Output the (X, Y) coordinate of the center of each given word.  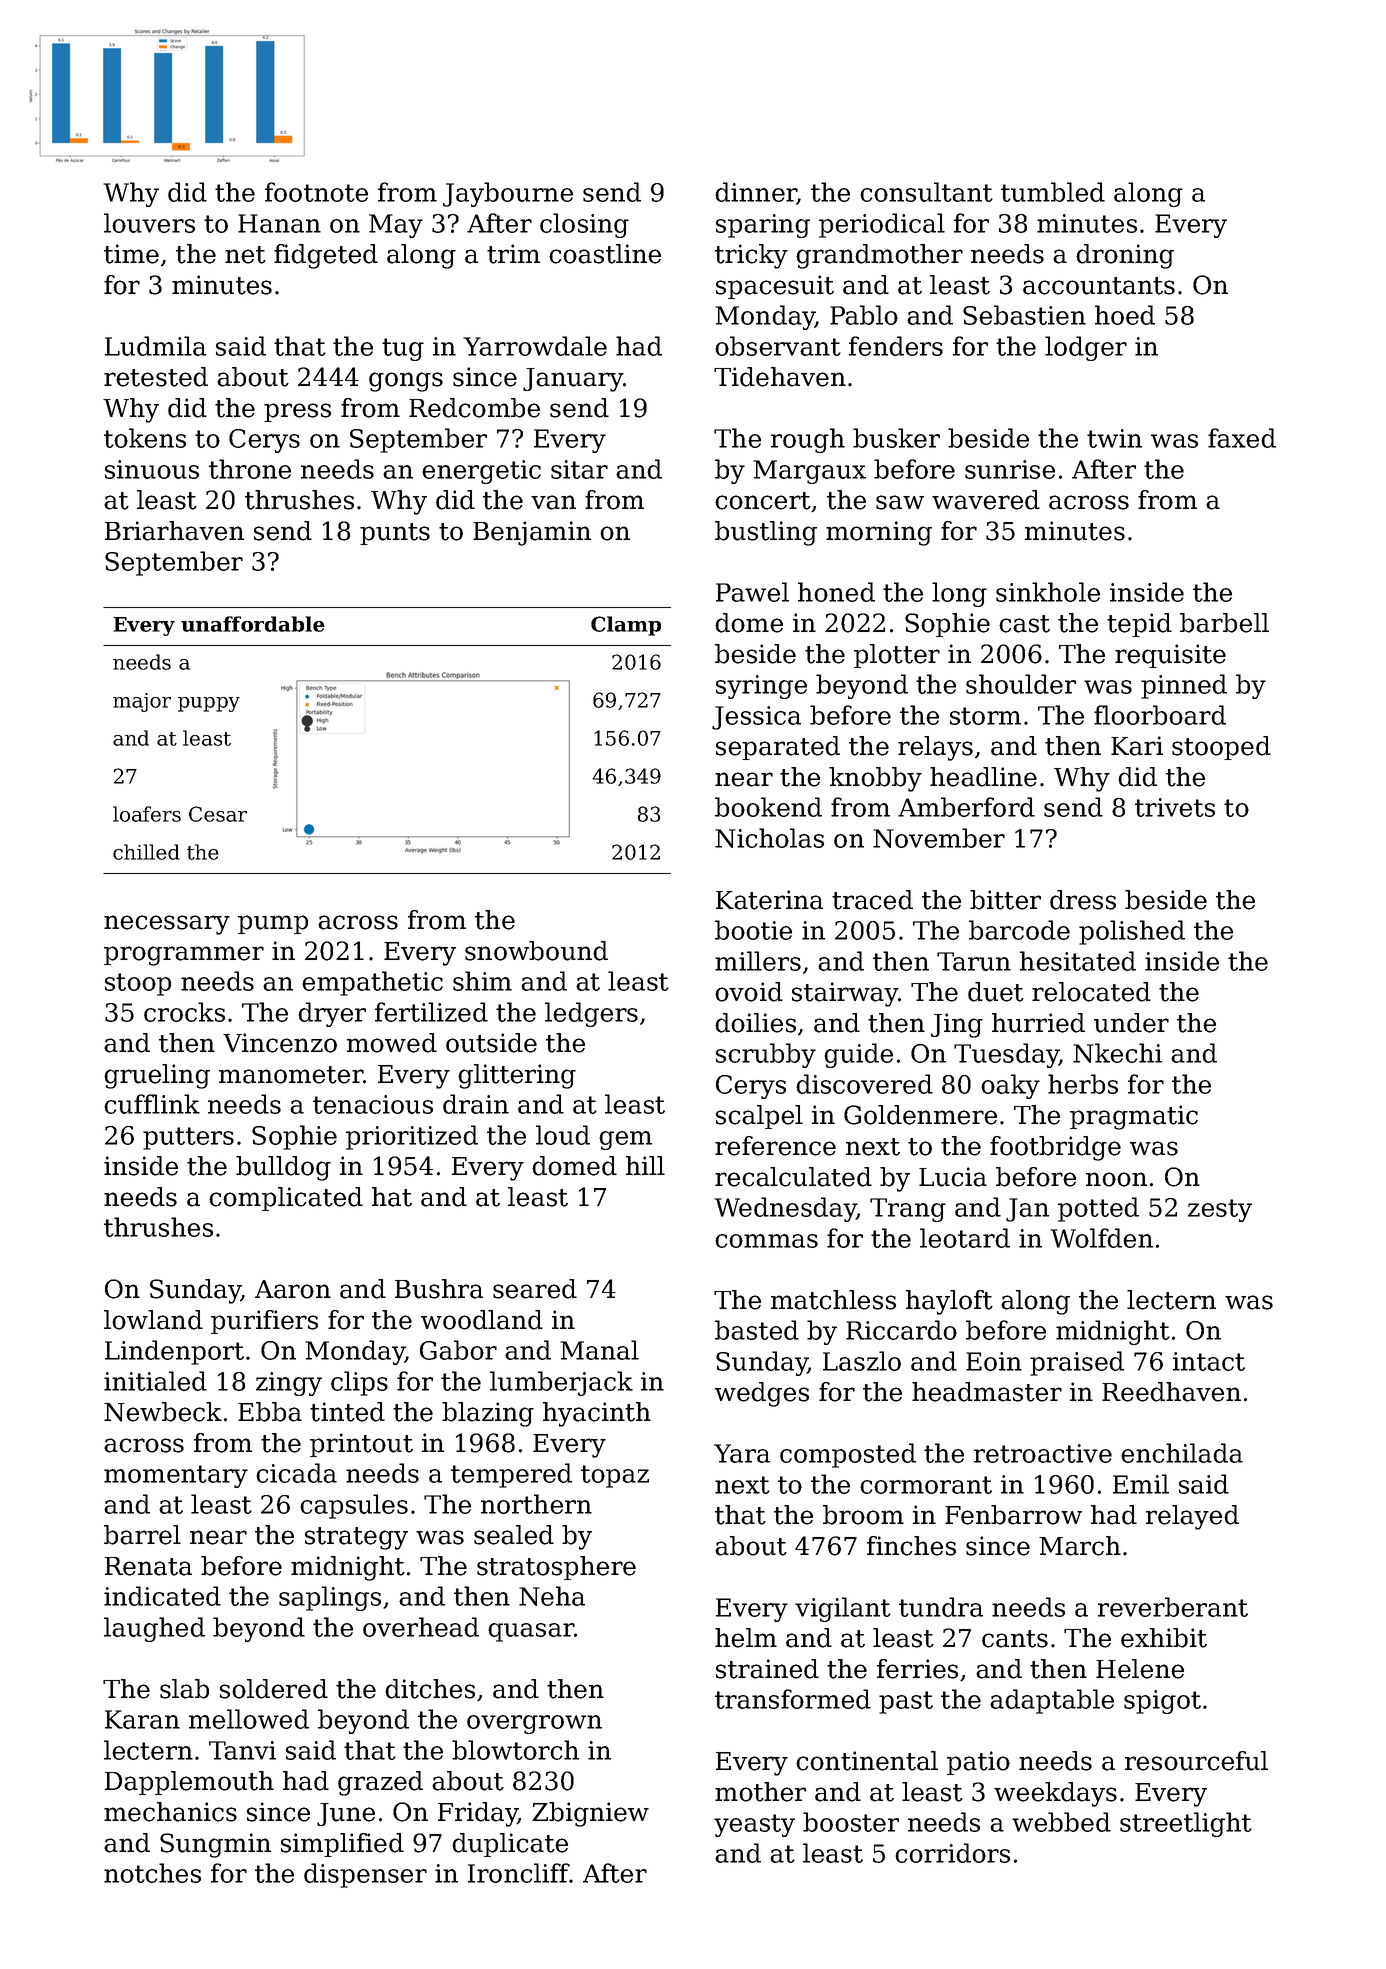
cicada (296, 1473)
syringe (761, 687)
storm (985, 716)
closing (584, 225)
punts (395, 534)
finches (911, 1546)
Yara (742, 1453)
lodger (1086, 348)
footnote (316, 192)
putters (188, 1138)
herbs (1083, 1084)
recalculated (793, 1177)
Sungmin (215, 1845)
